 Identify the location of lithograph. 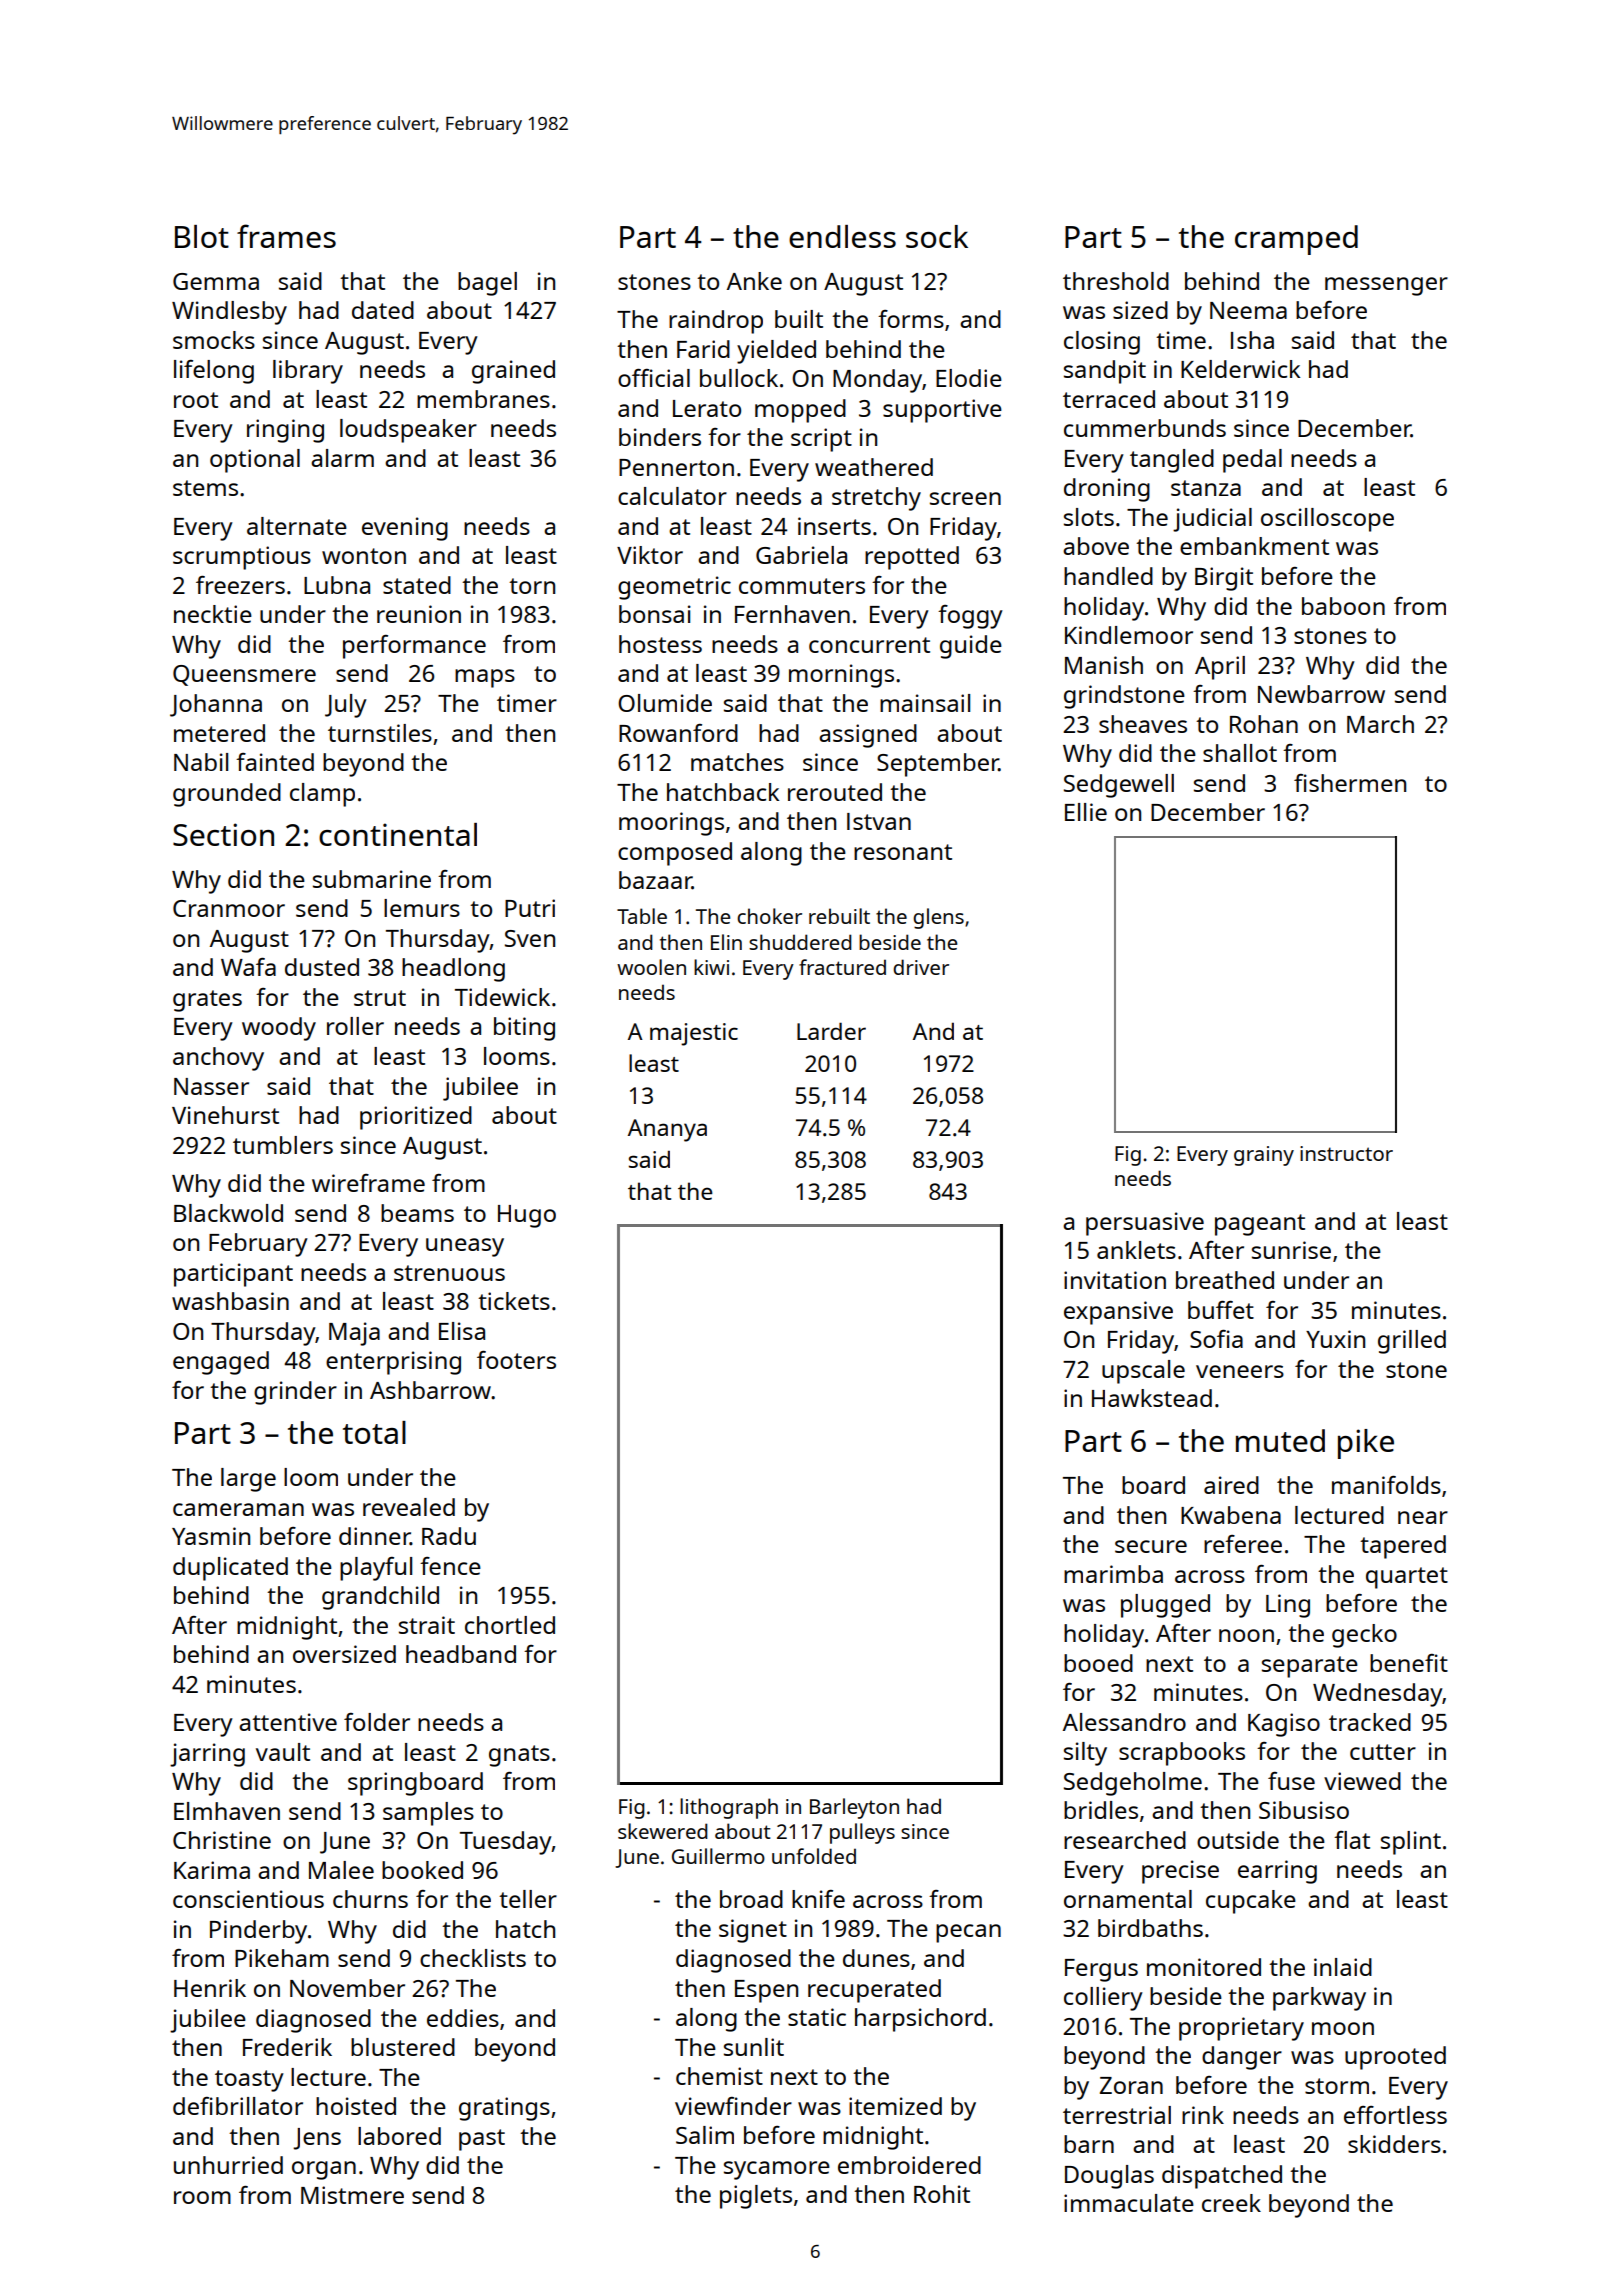
(729, 1808).
